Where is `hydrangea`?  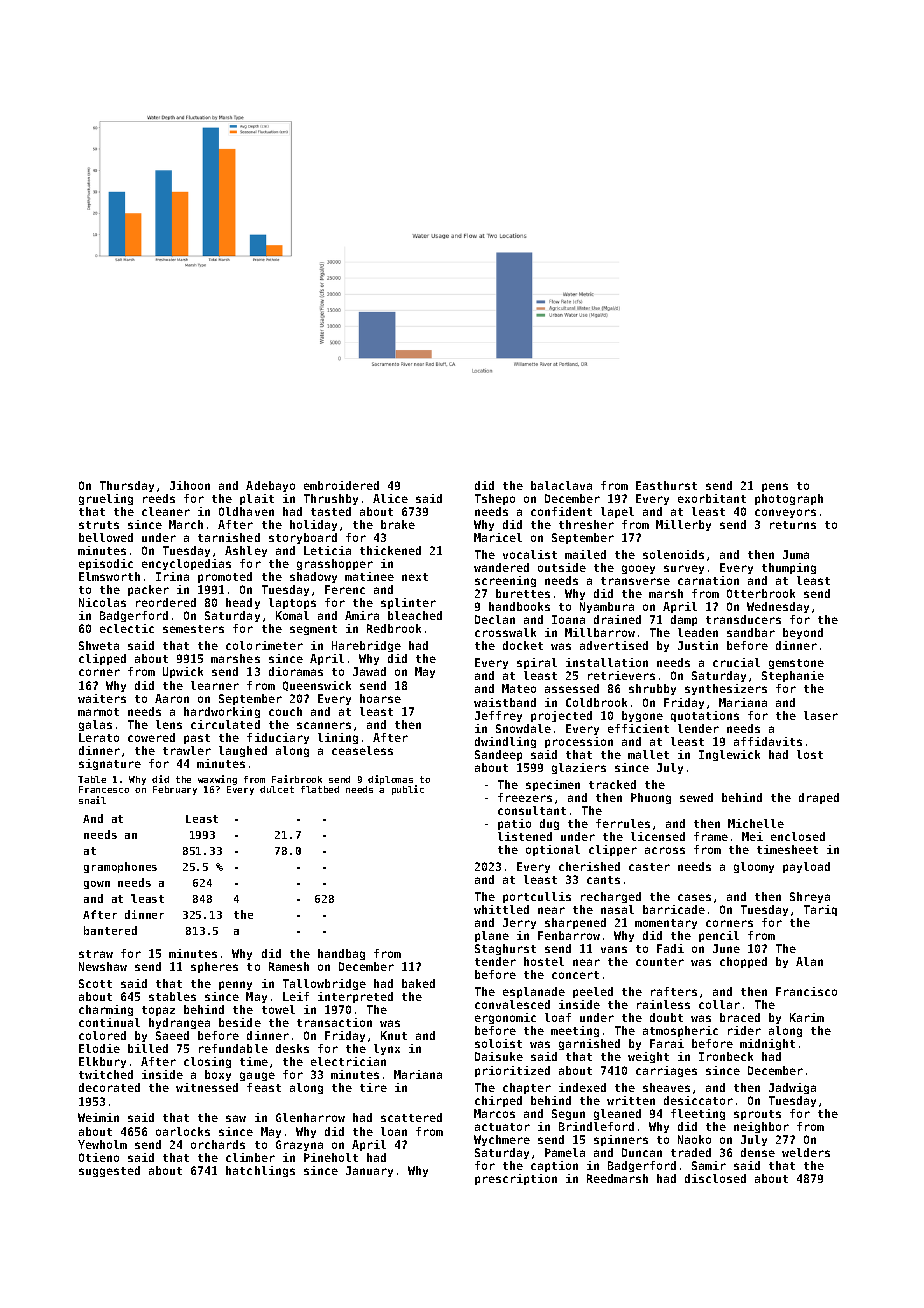
hydrangea is located at coordinates (179, 1023).
